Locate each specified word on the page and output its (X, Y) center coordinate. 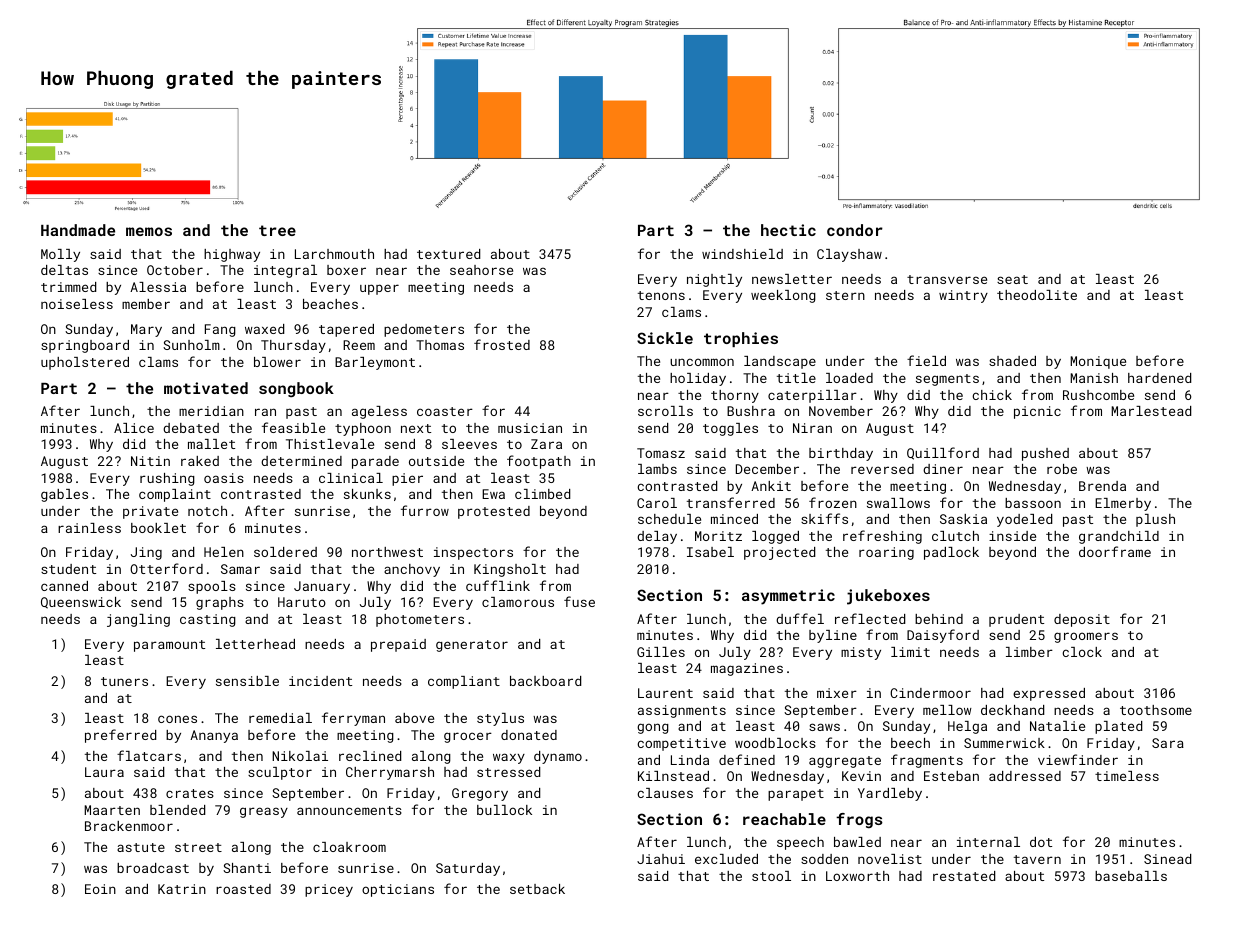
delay (657, 537)
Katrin (182, 889)
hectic (788, 230)
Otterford (166, 568)
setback (537, 889)
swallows (898, 503)
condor (855, 230)
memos (149, 231)
